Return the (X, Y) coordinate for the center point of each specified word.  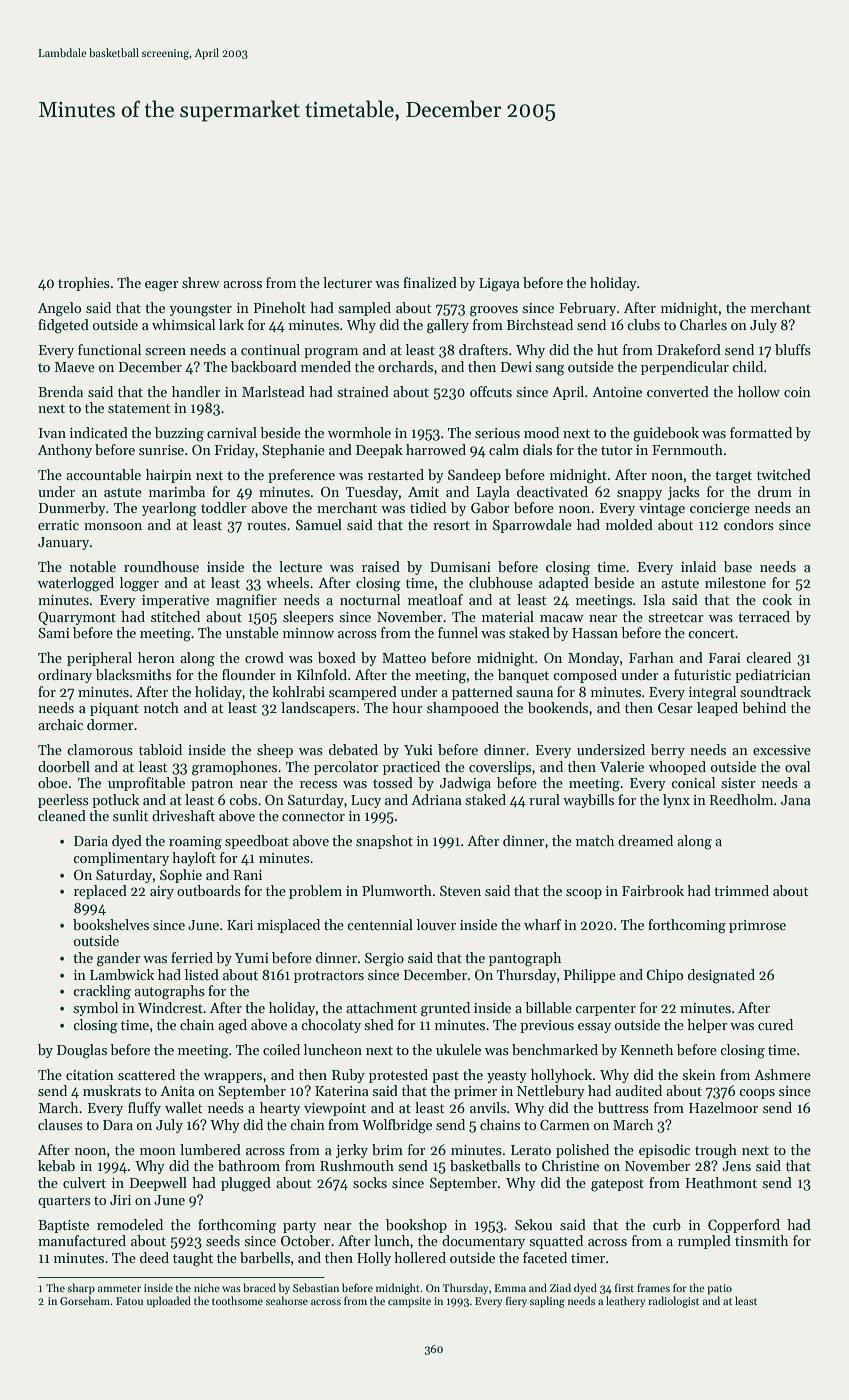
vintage (662, 510)
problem (315, 892)
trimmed (741, 890)
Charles (703, 324)
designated (721, 976)
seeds (223, 1240)
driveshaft (183, 815)
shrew (201, 282)
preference (301, 476)
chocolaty (331, 1026)
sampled (364, 309)
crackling (102, 992)
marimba (177, 491)
